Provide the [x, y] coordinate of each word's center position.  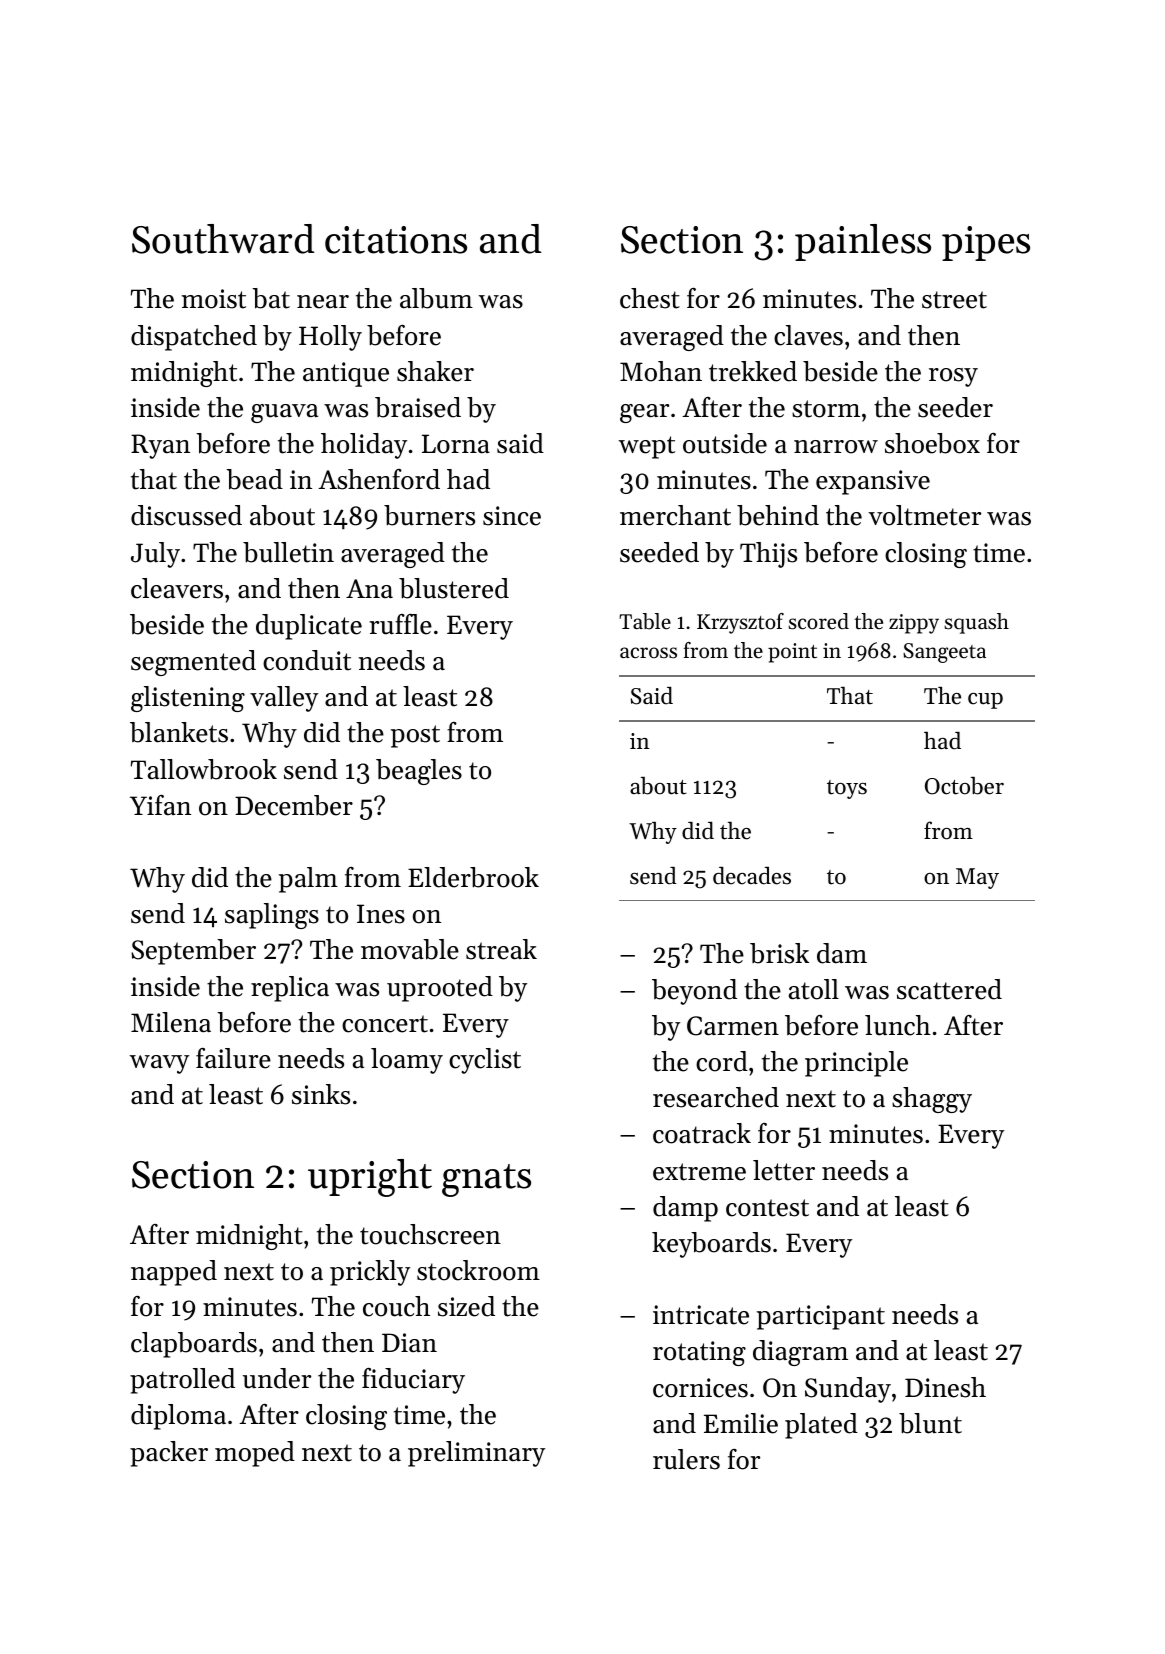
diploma [178, 1417]
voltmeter [924, 515]
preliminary [476, 1454]
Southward [223, 239]
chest [650, 298]
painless [863, 242]
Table [645, 621]
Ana [369, 588]
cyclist [485, 1061]
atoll [814, 989]
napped [174, 1273]
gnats [486, 1180]
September [193, 952]
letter [784, 1170]
